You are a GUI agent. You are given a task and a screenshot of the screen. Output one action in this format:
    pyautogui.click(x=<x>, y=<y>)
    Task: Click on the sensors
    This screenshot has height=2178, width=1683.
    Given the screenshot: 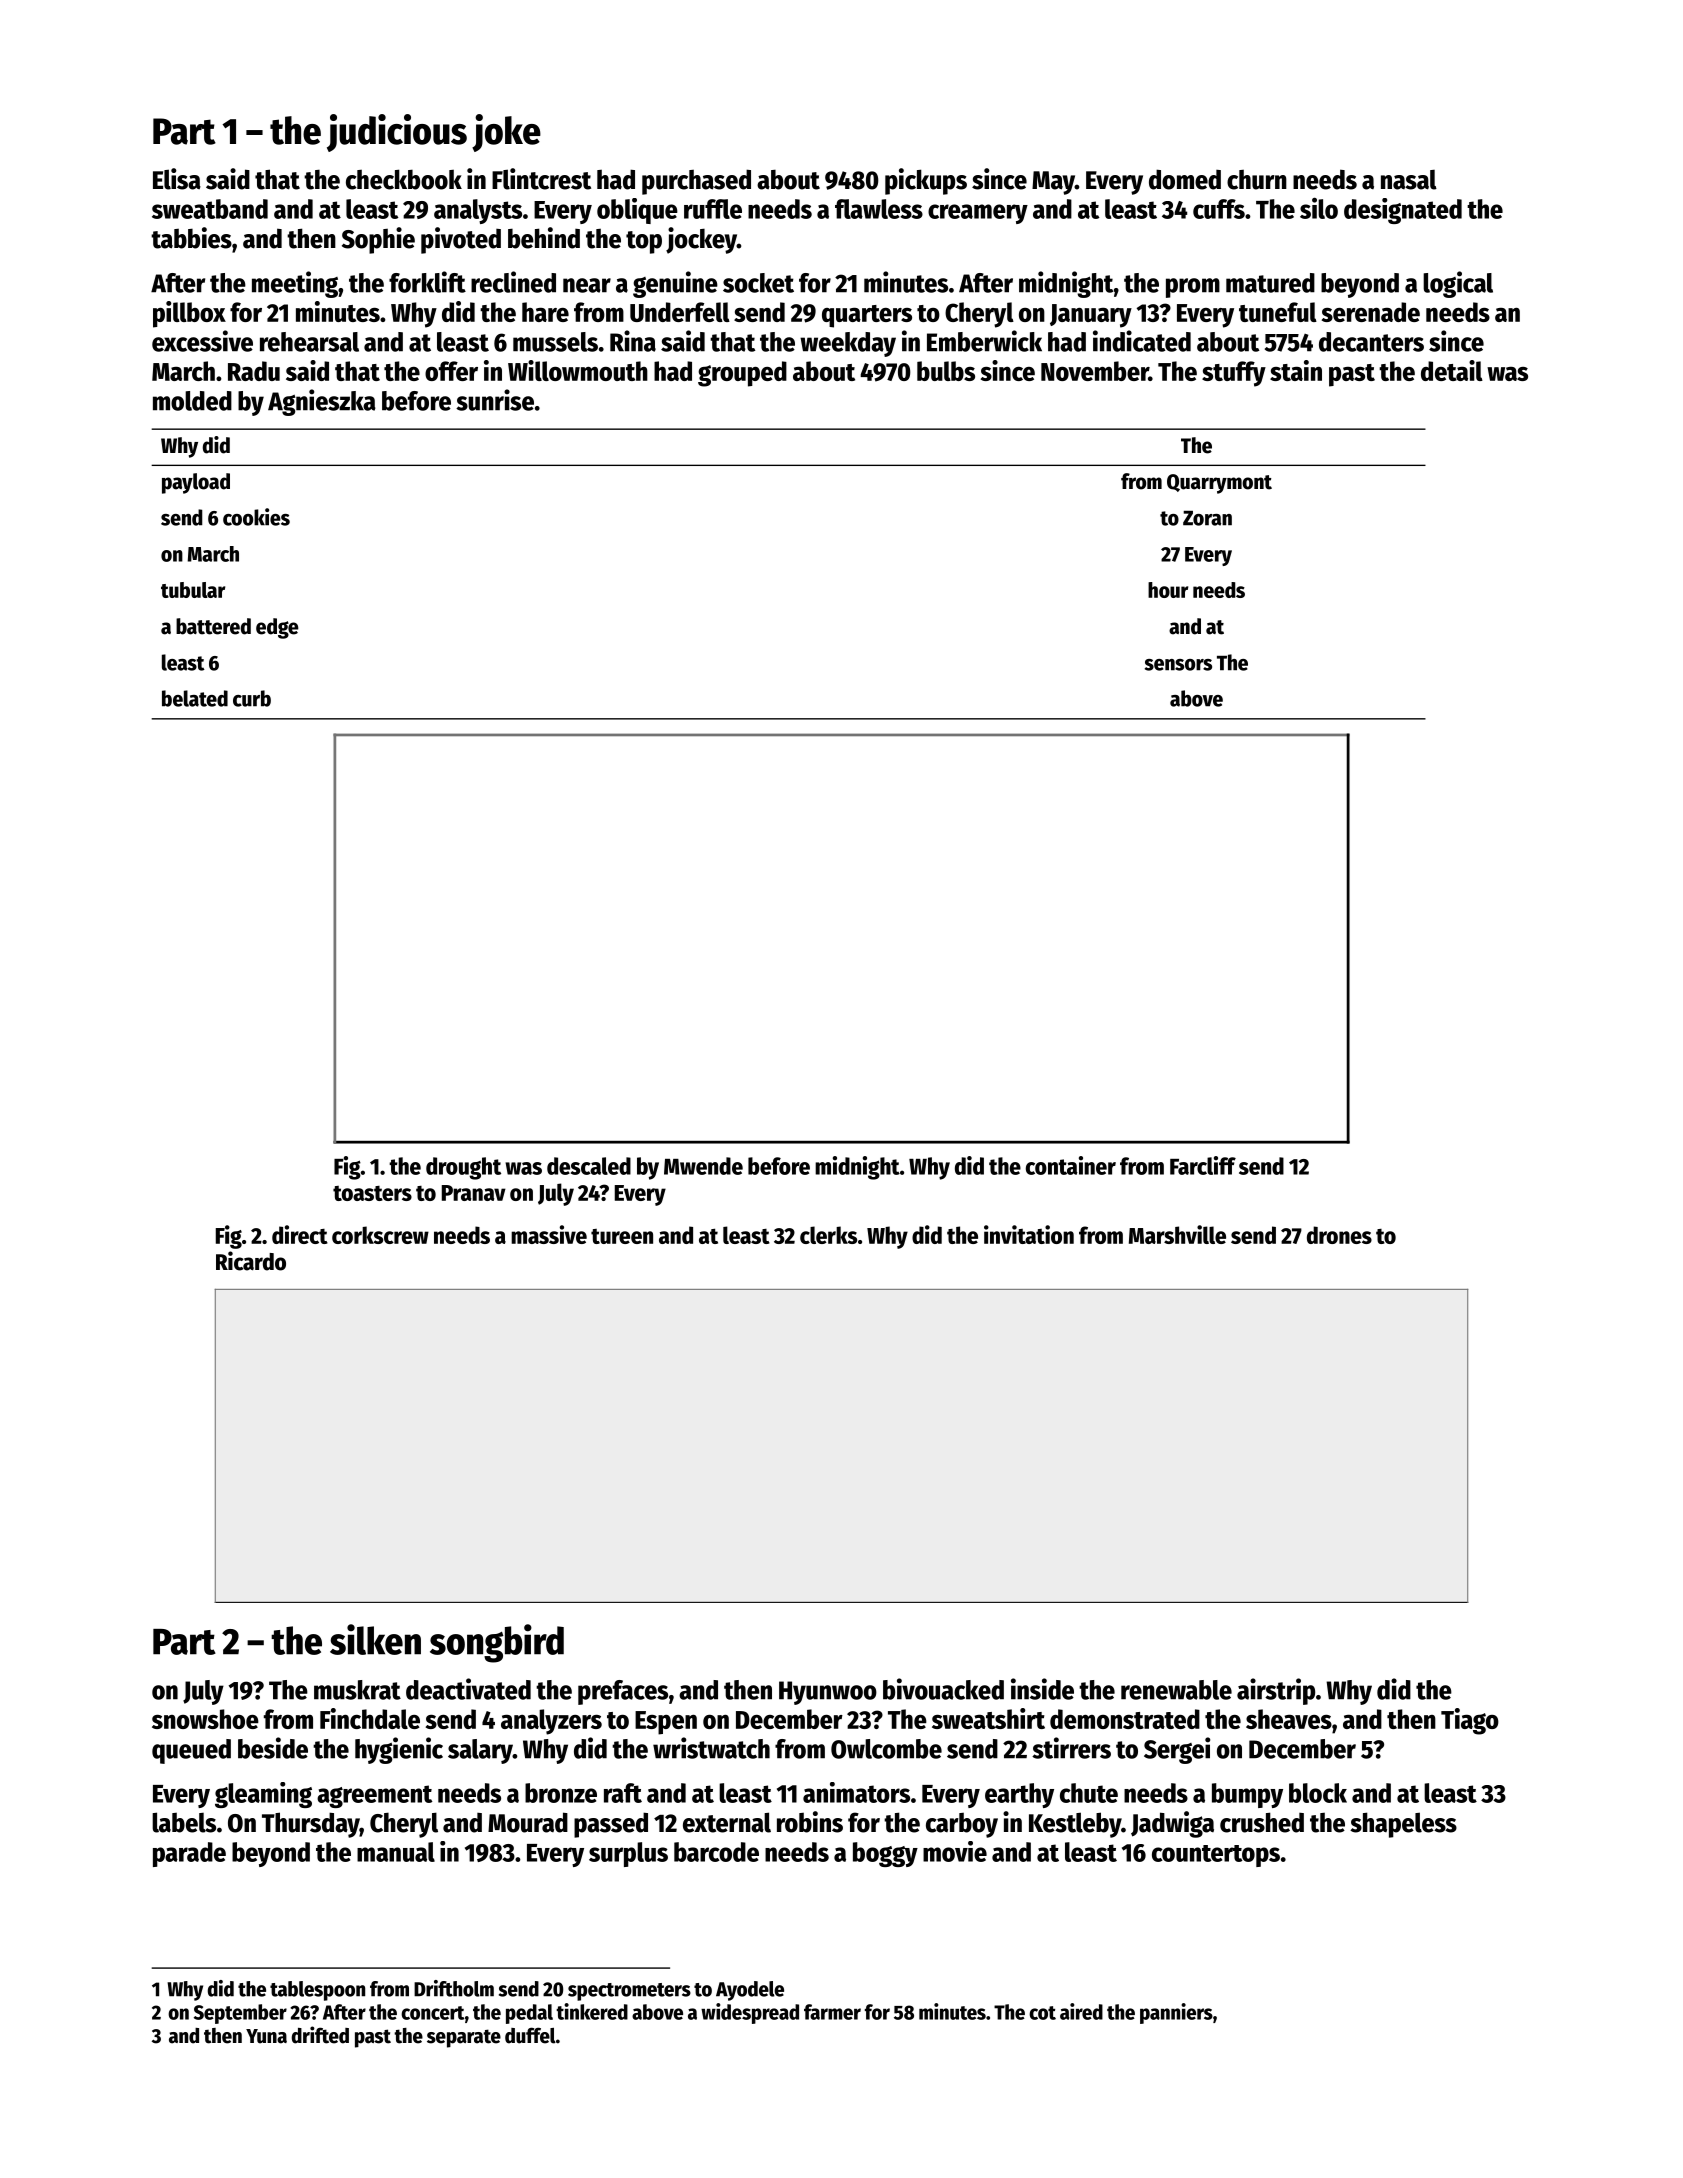 What is the action you would take?
    pyautogui.click(x=1178, y=665)
